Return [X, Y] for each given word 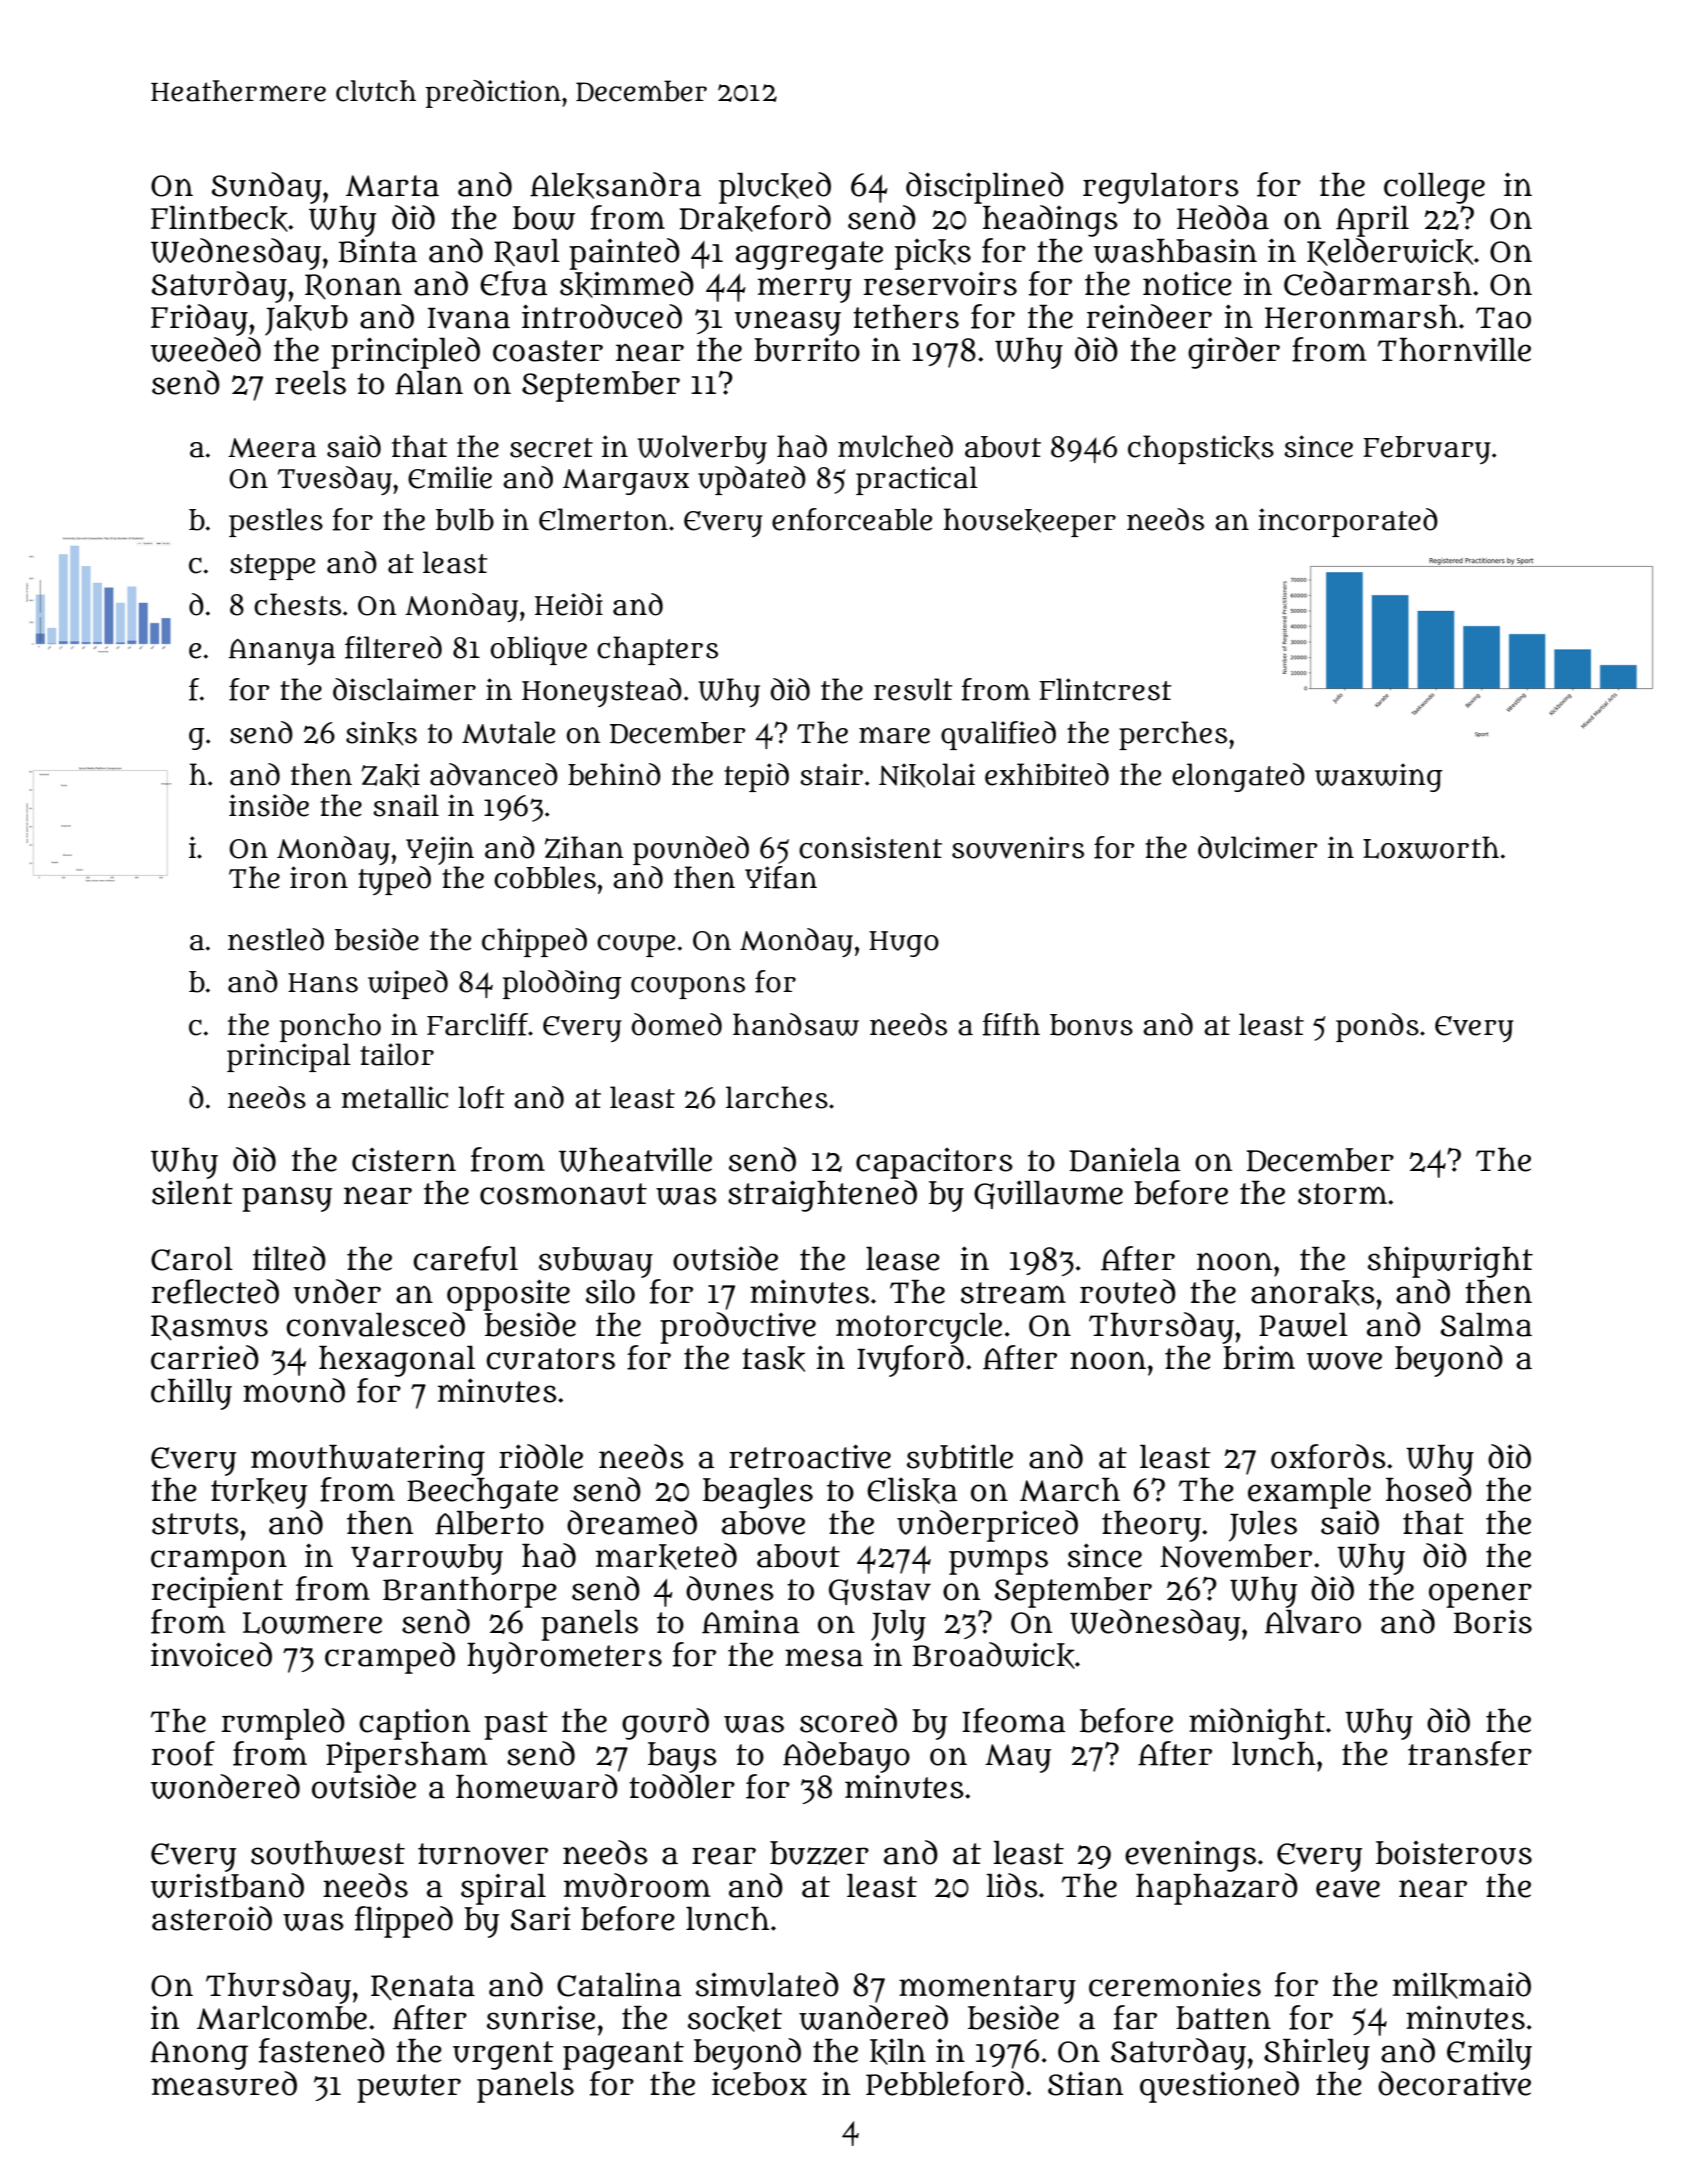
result [913, 689]
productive [738, 1328]
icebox [759, 2083]
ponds [1377, 1027]
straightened [822, 1196]
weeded [206, 349]
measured [224, 2083]
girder [1234, 353]
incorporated [1348, 522]
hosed [1429, 1489]
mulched [895, 446]
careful [465, 1258]
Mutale [508, 732]
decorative [1454, 2083]
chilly [191, 1394]
